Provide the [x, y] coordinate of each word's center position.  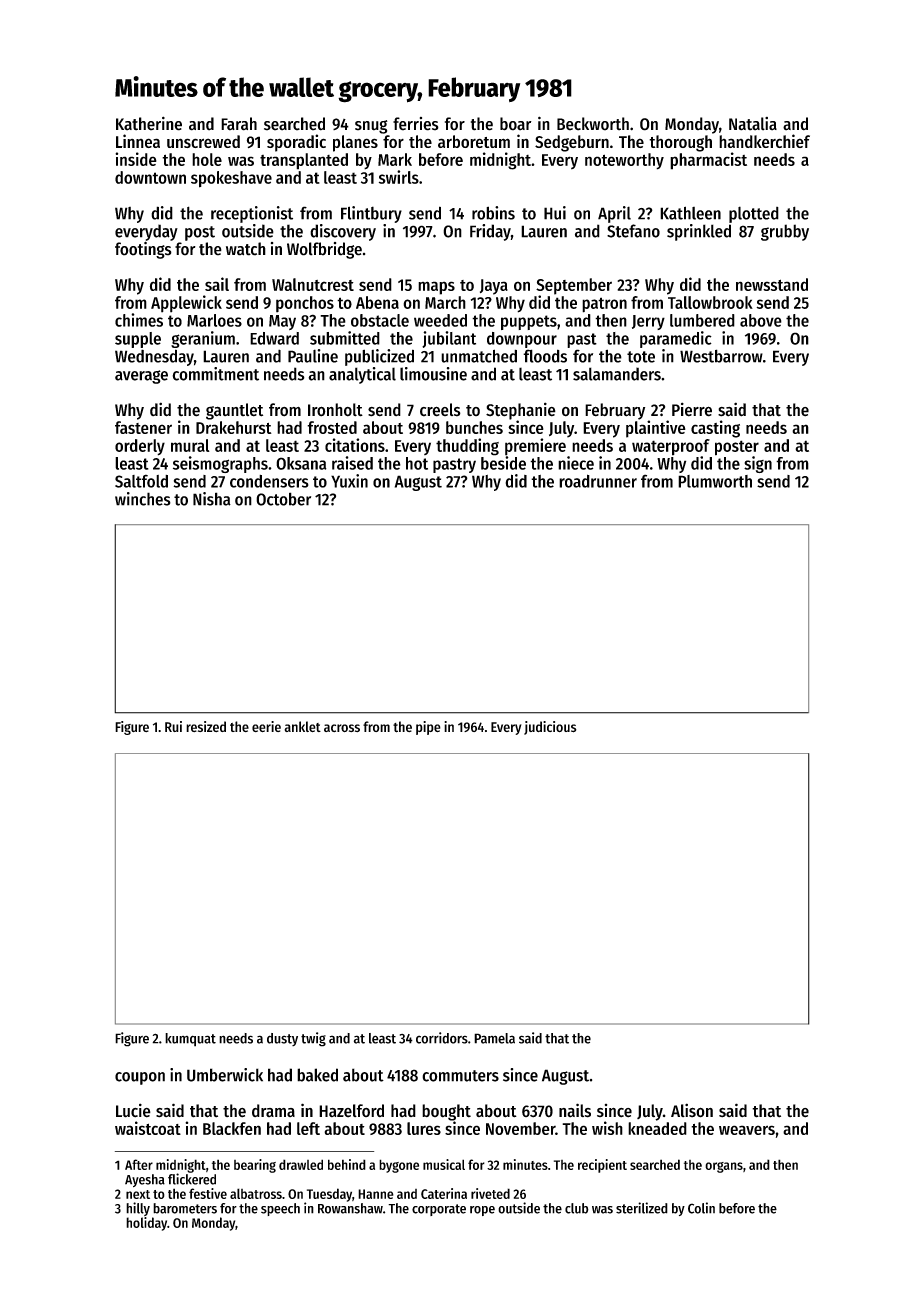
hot [417, 463]
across [342, 728]
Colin [701, 1208]
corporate [439, 1210]
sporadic [296, 143]
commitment [215, 374]
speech [280, 1209]
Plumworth [715, 481]
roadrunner [598, 481]
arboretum [474, 141]
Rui [173, 726]
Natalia [753, 124]
